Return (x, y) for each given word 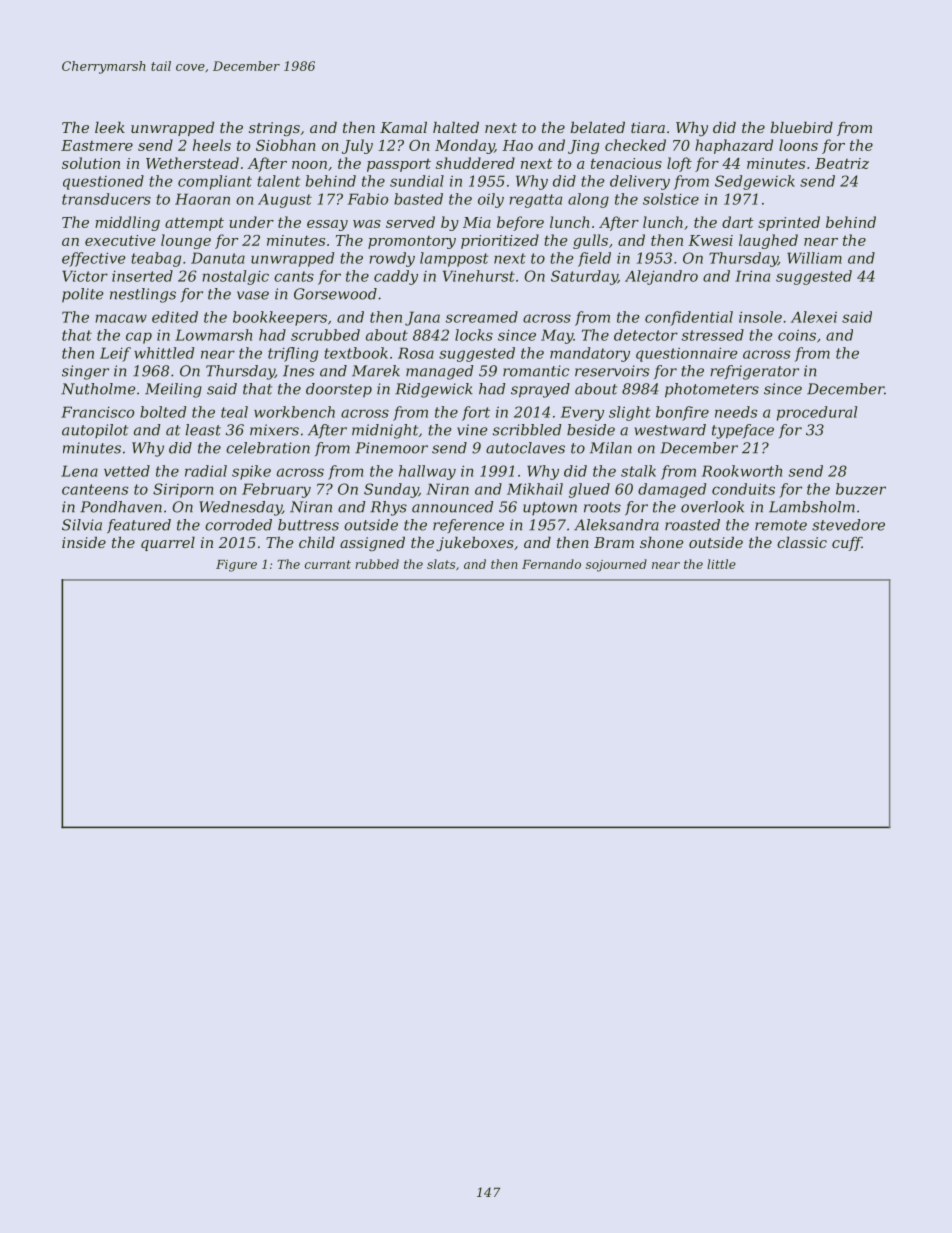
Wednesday (240, 508)
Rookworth (742, 471)
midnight (385, 431)
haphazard (734, 146)
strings (274, 129)
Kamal (403, 127)
